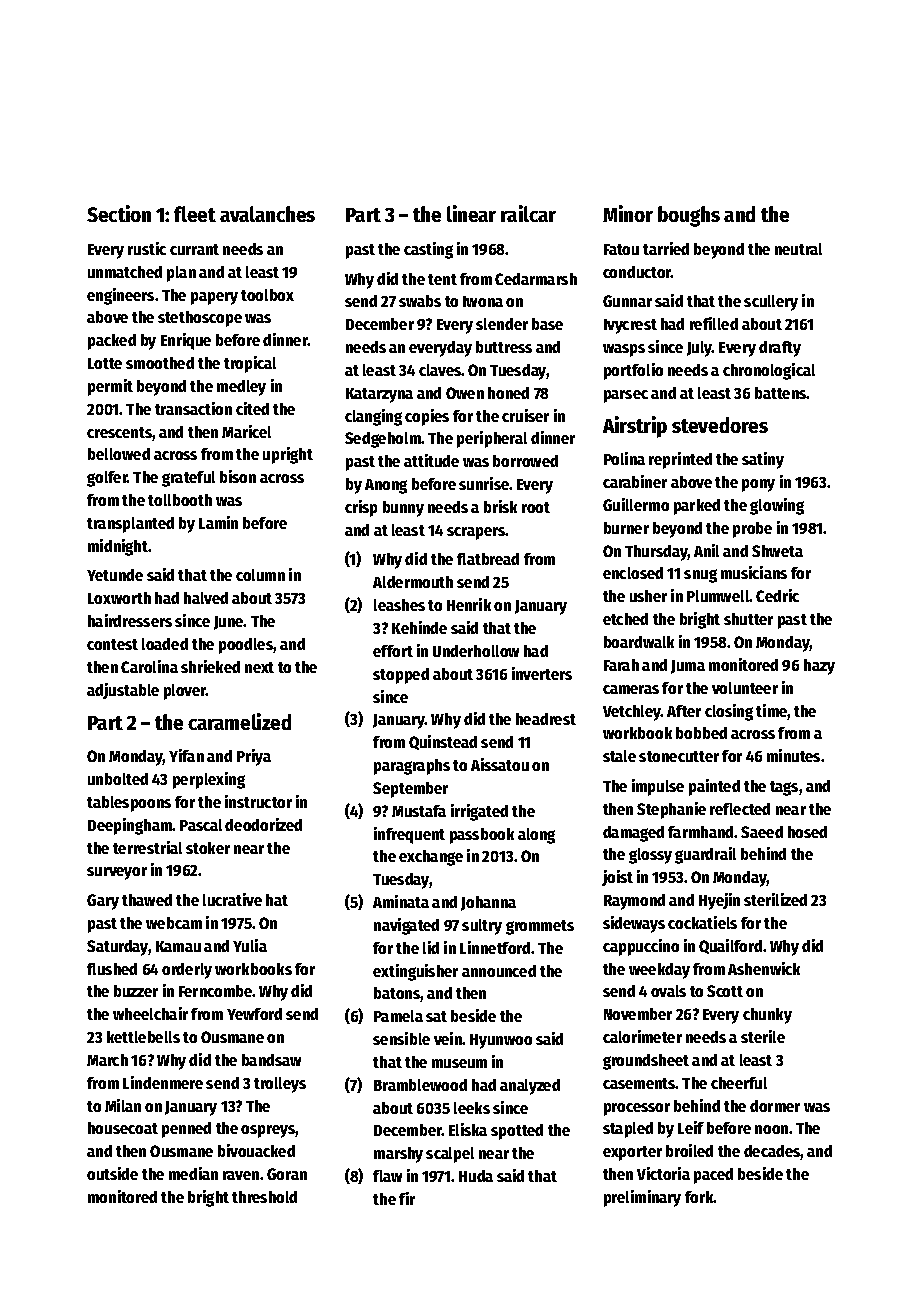  Describe the element at coordinates (288, 455) in the screenshot. I see `upright` at that location.
